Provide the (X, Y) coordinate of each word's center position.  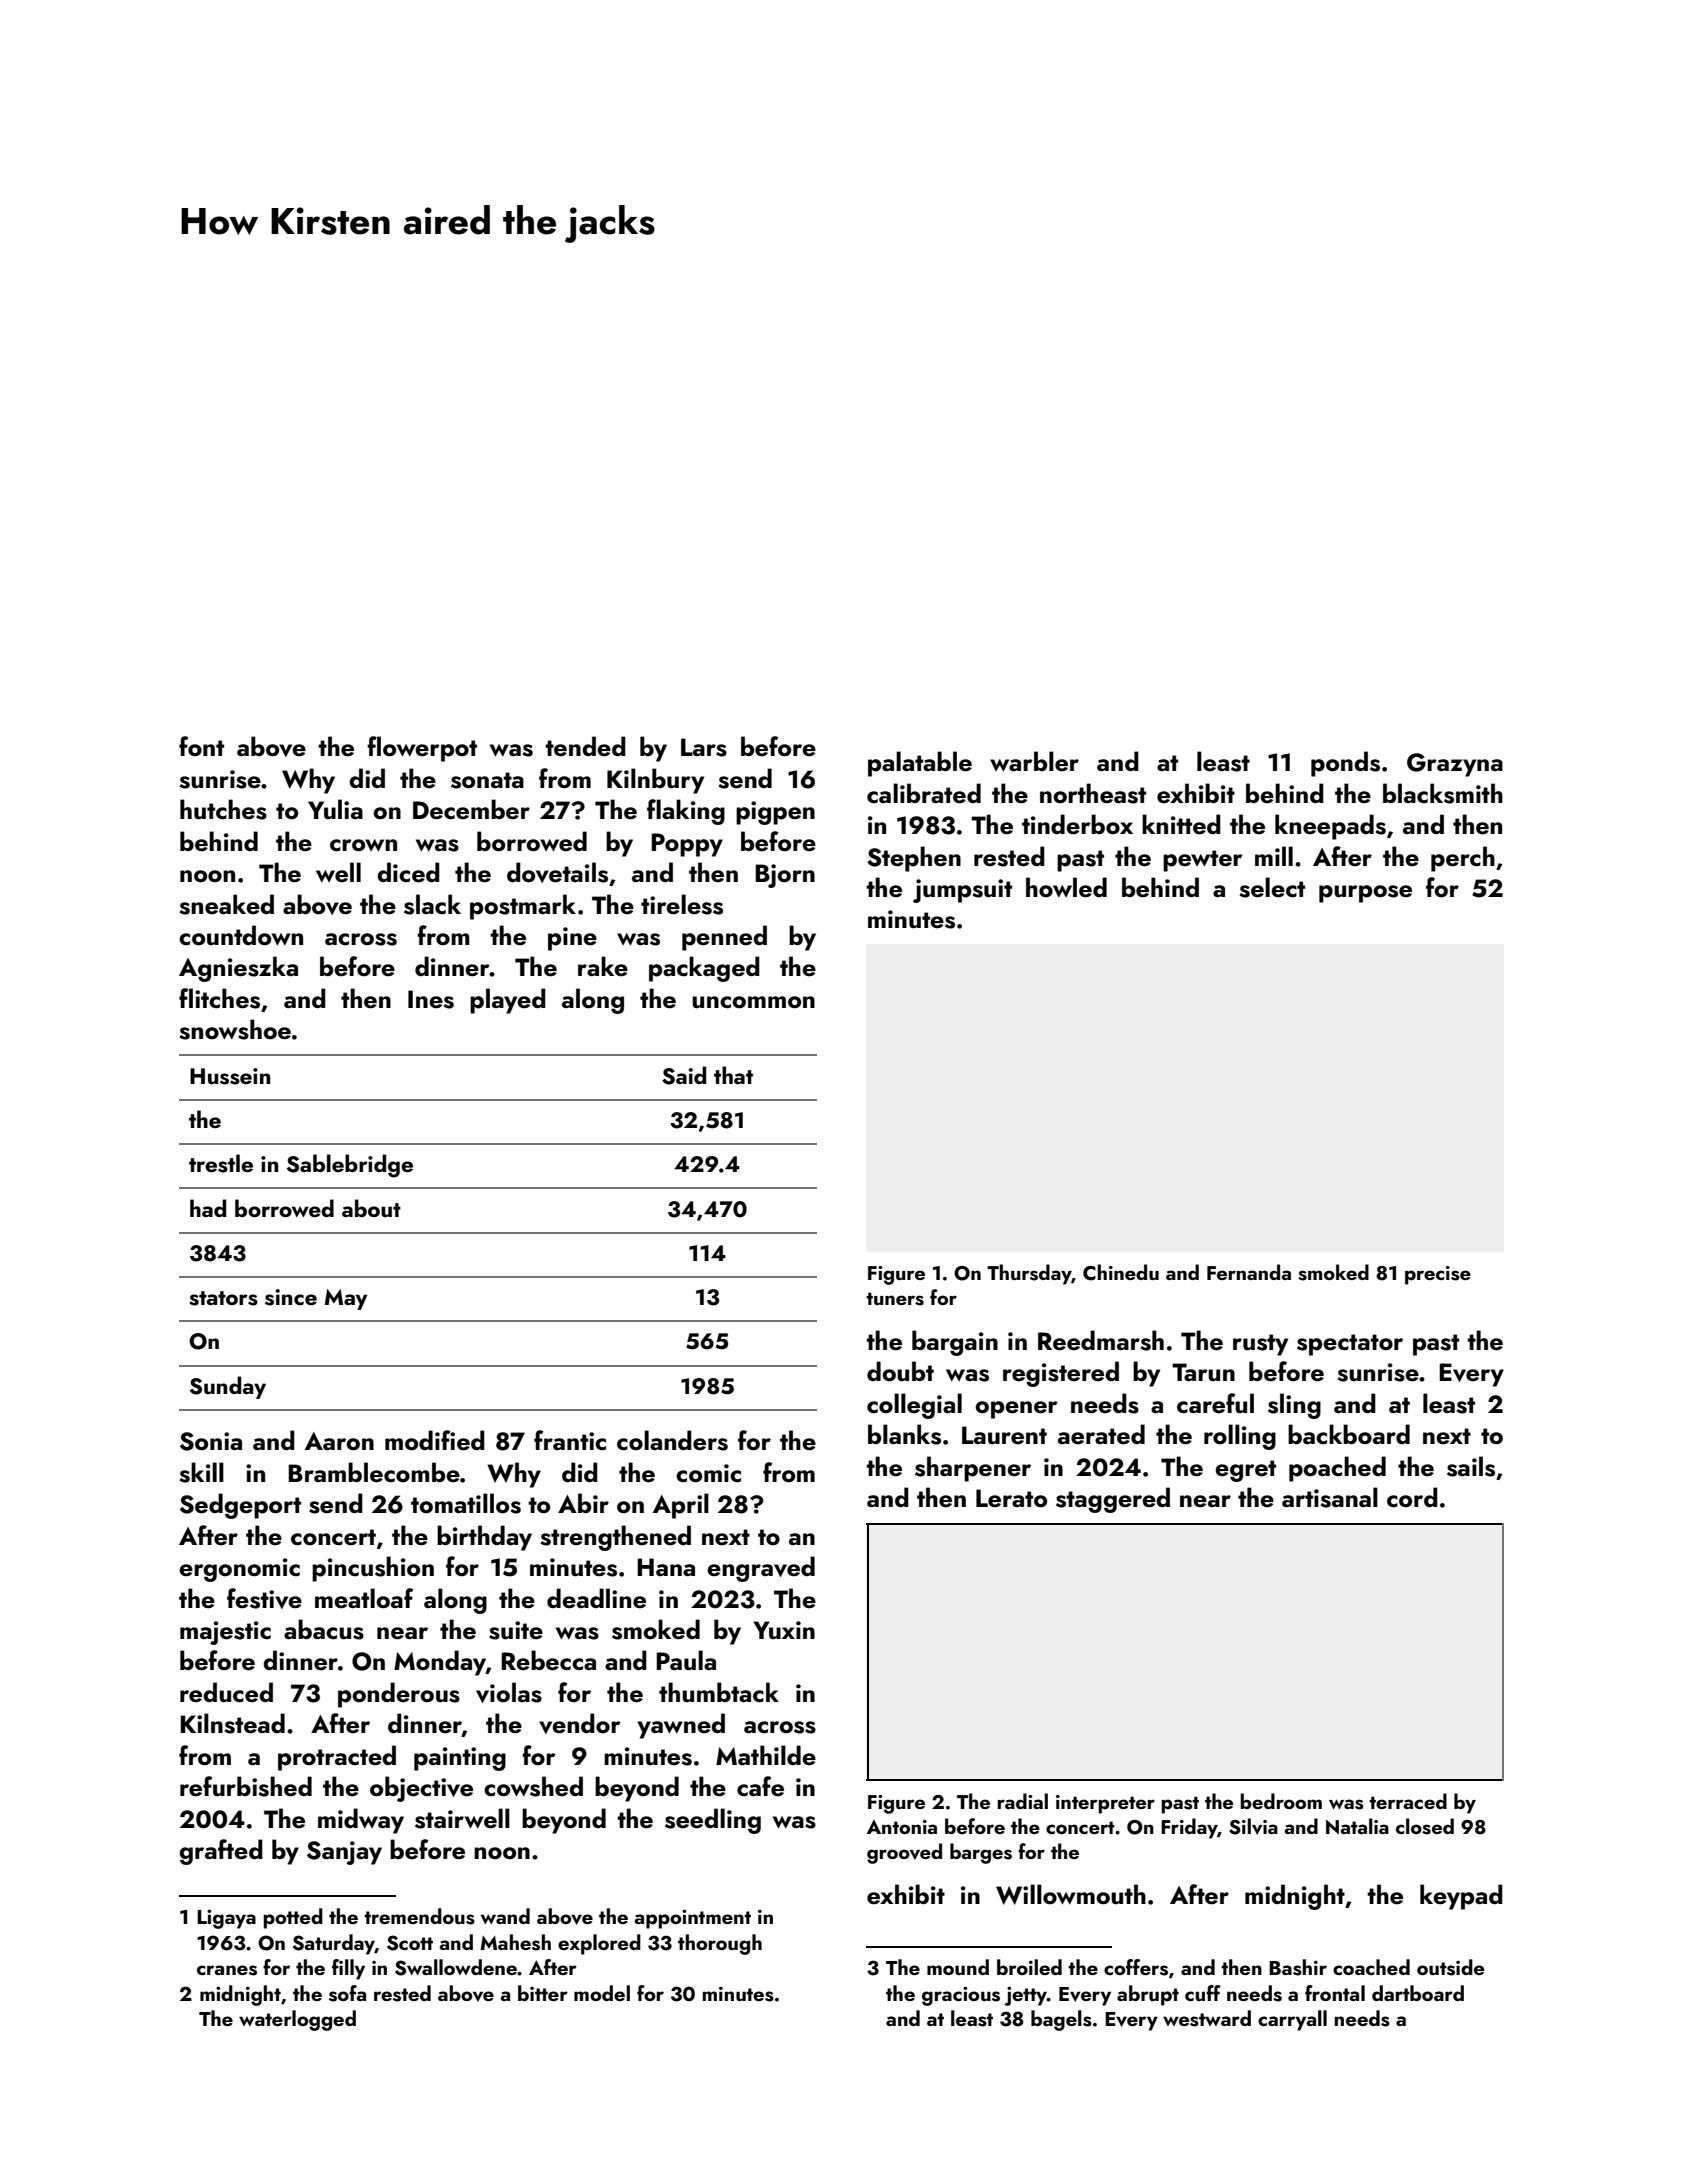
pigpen (775, 813)
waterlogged (297, 2020)
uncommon (753, 1002)
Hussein (230, 1076)
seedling (713, 1821)
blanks (904, 1434)
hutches (223, 809)
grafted (221, 1852)
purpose (1365, 894)
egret (1245, 1471)
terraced (1408, 1801)
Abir (583, 1503)
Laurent (1004, 1435)
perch (1463, 859)
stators (223, 1298)
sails (1471, 1466)
